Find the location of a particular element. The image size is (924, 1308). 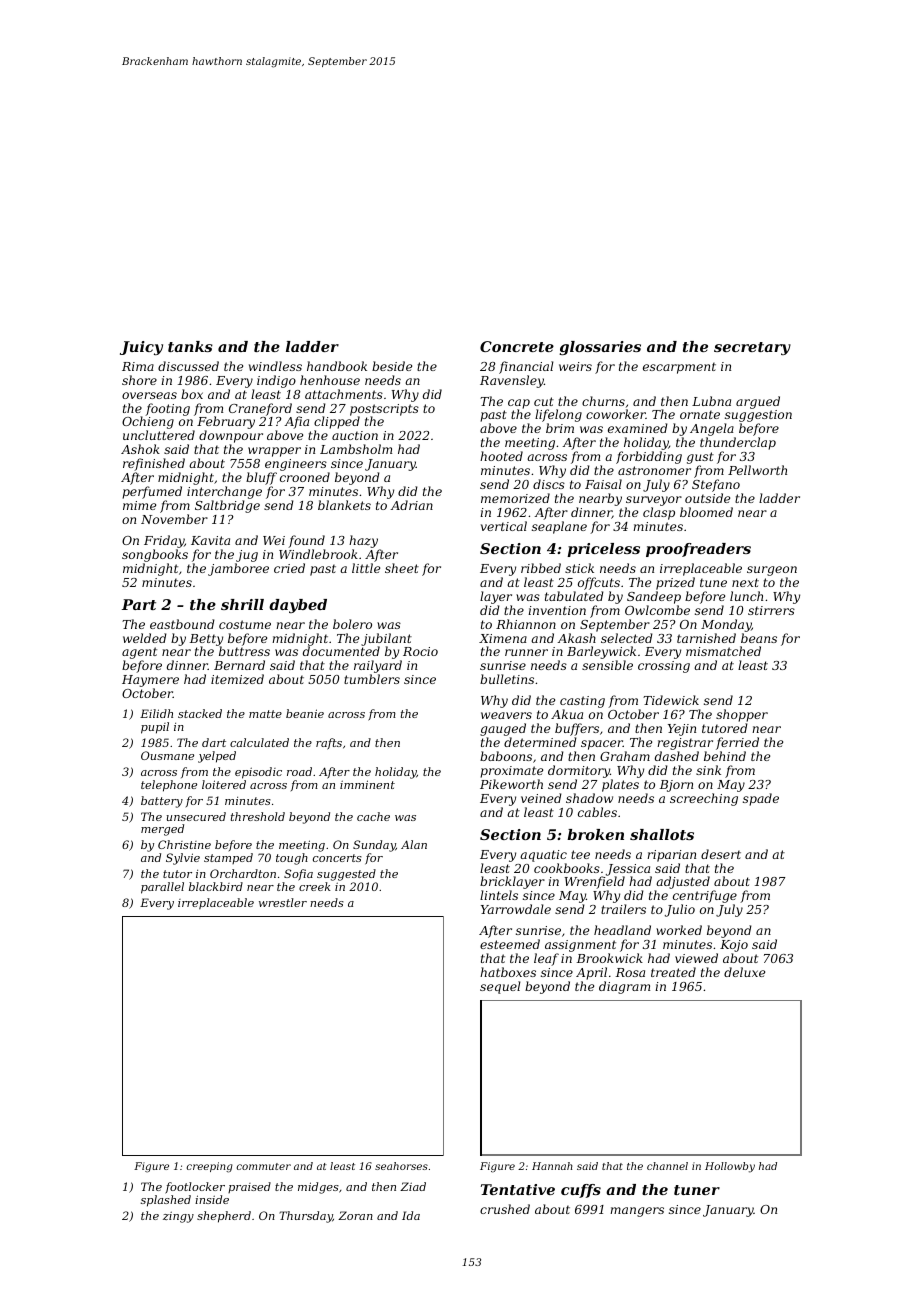

ribbed is located at coordinates (541, 568).
